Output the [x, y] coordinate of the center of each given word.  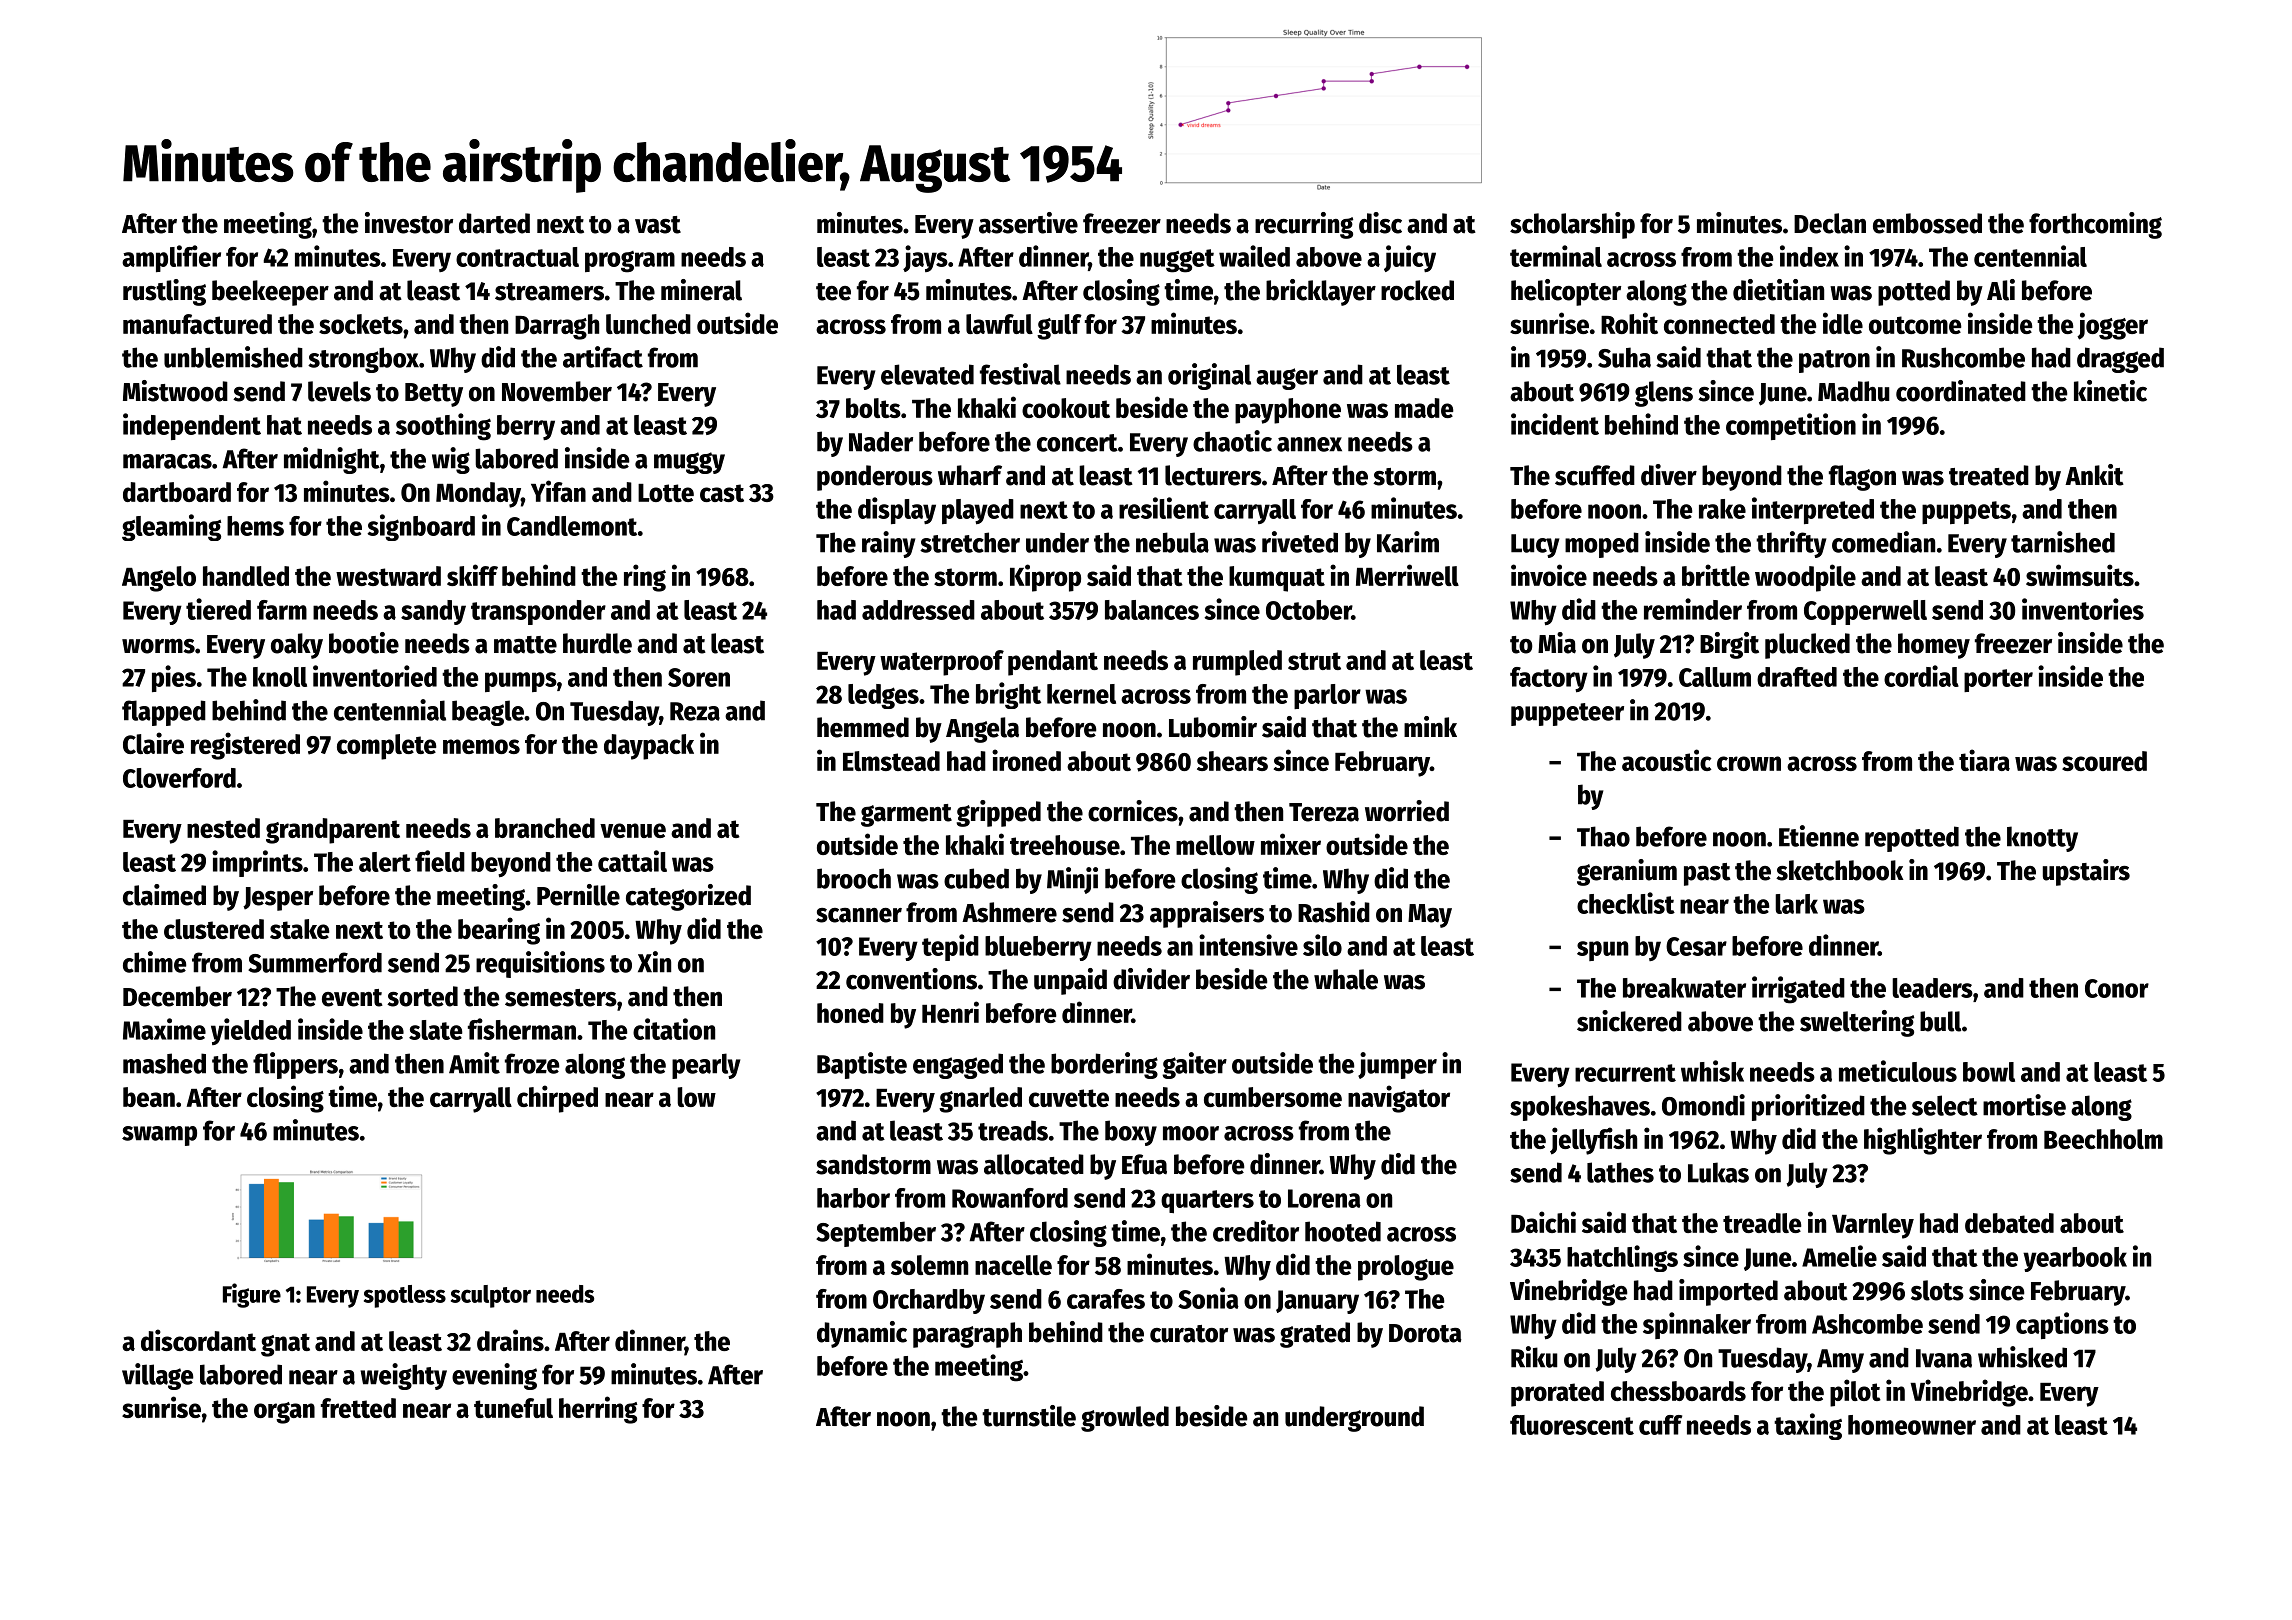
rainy [888, 544]
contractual [517, 257]
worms [158, 646]
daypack [649, 747]
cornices [1133, 811]
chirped [557, 1099]
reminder [1693, 609]
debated [2009, 1223]
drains [510, 1340]
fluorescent [1572, 1425]
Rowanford [1010, 1198]
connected [1719, 324]
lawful [999, 324]
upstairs [2086, 872]
